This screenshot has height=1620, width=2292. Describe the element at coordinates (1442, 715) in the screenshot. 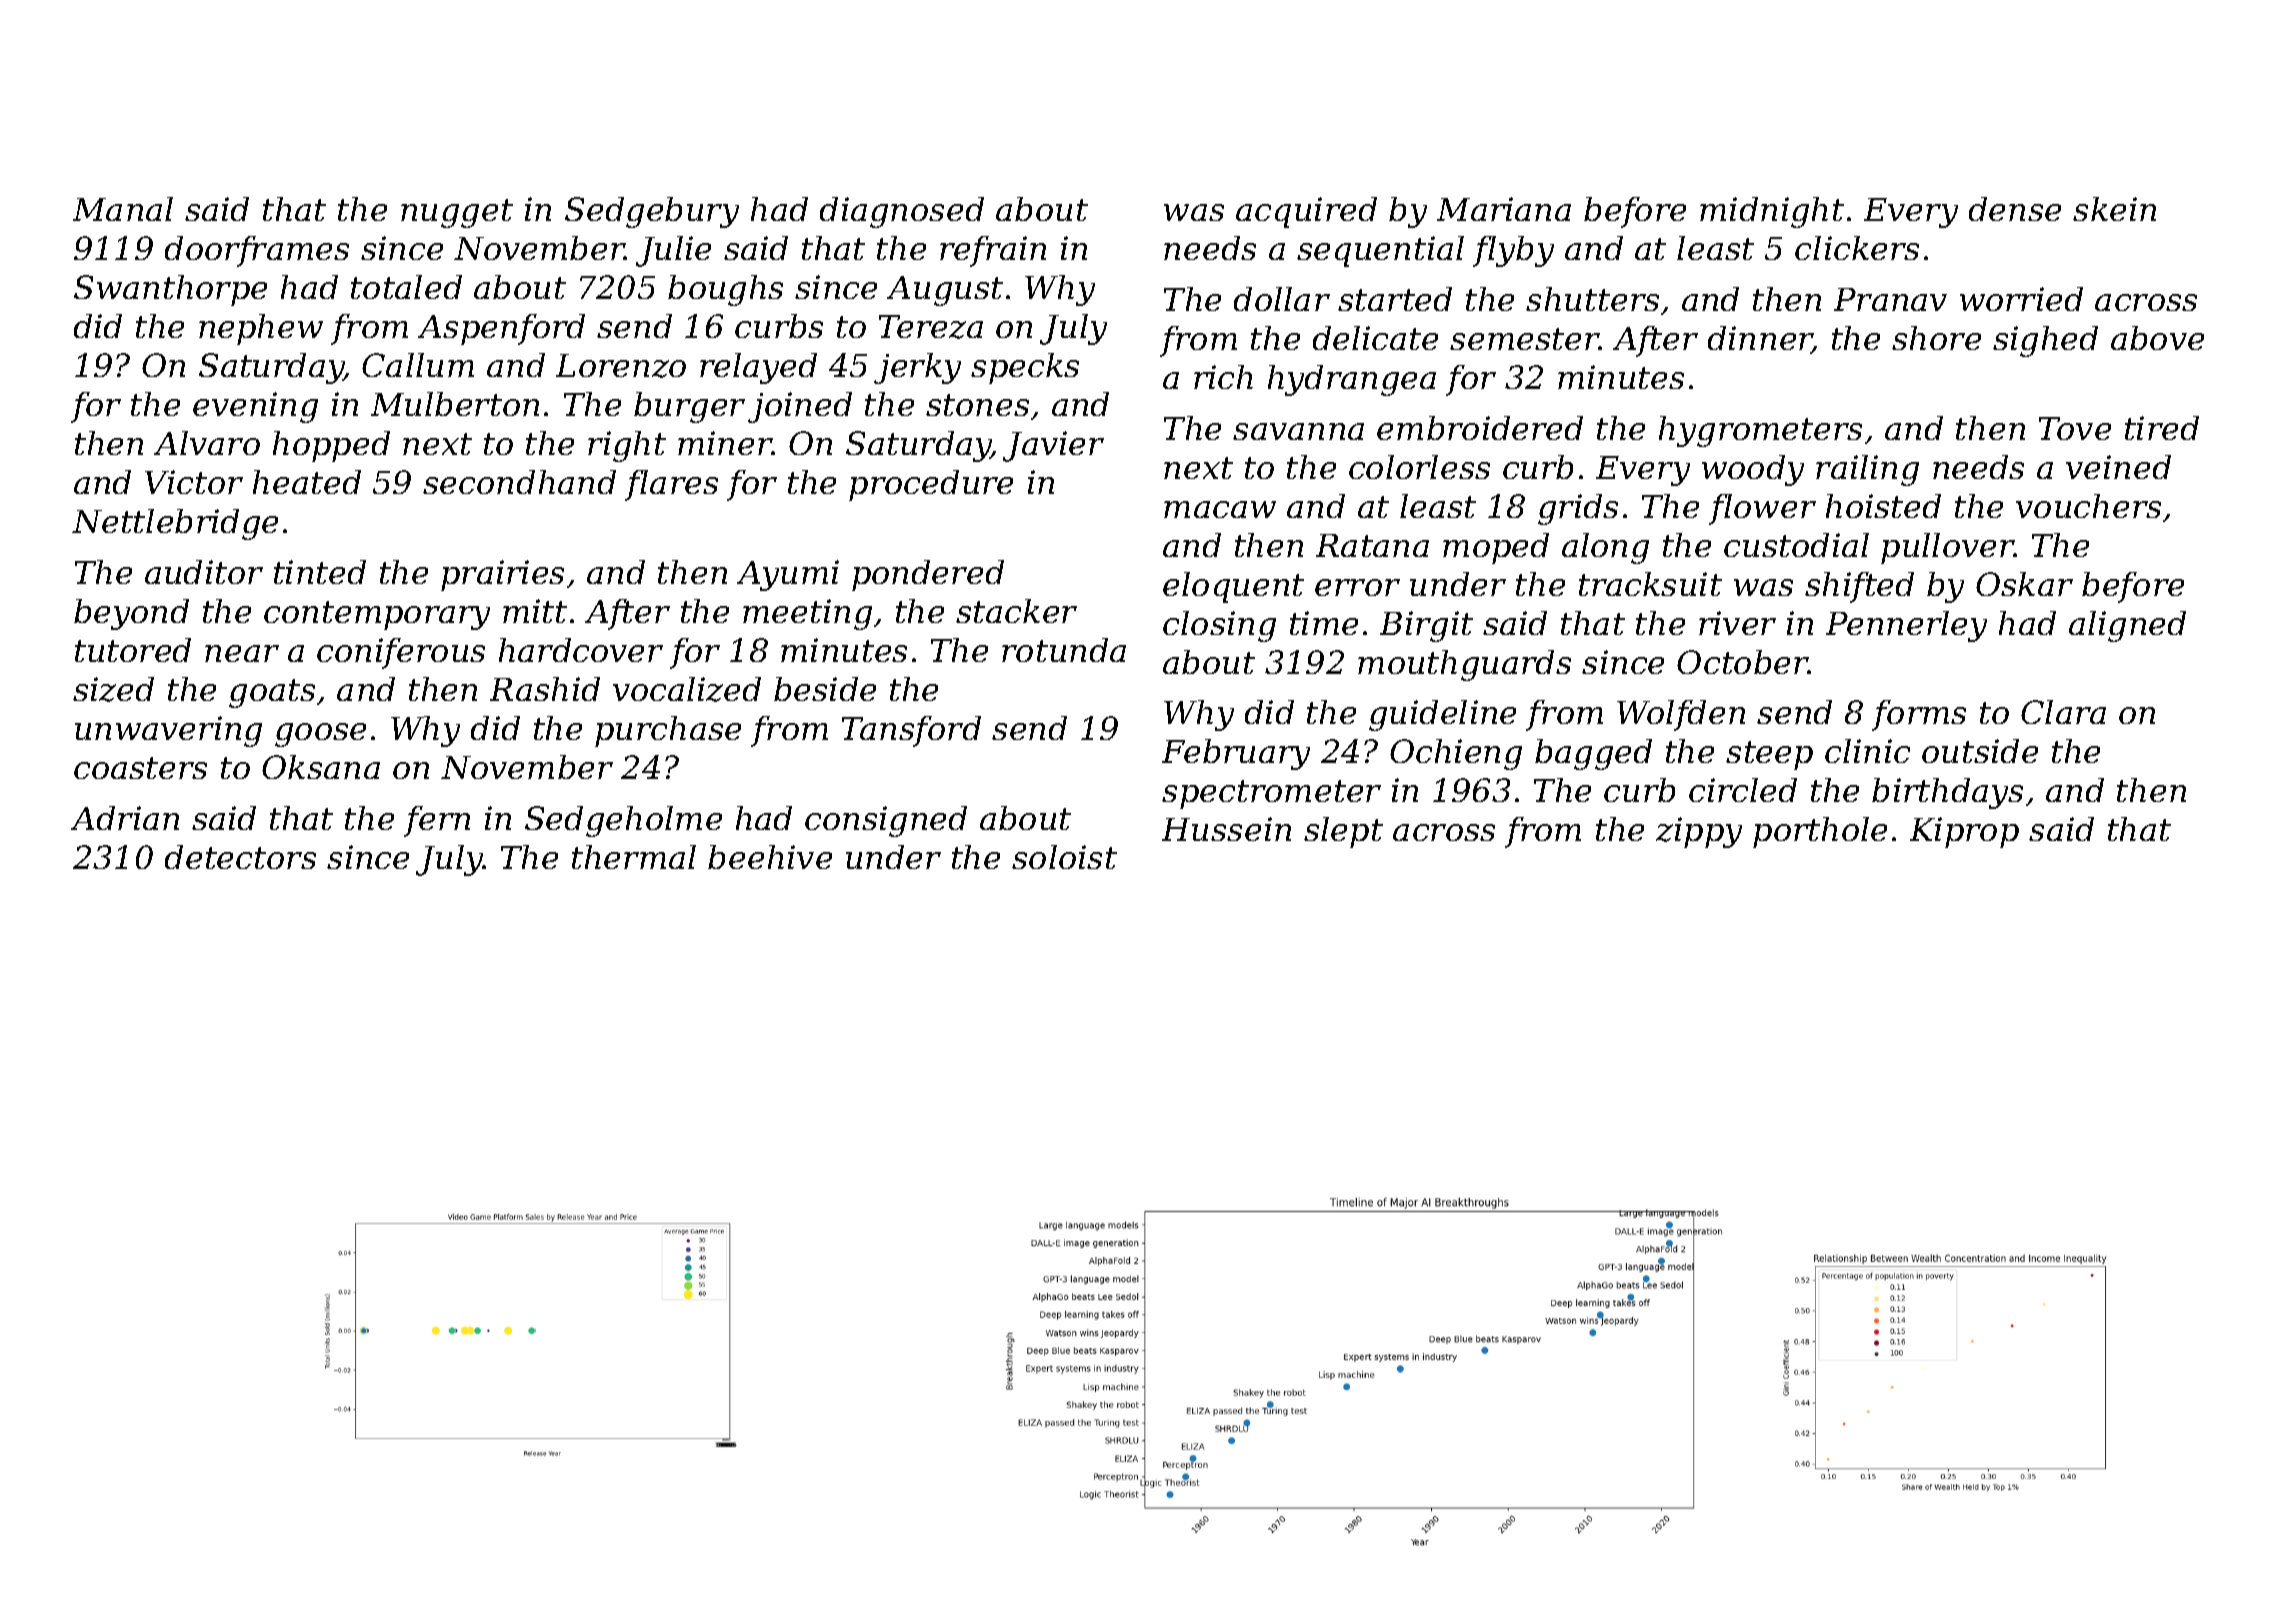

I see `guideline` at that location.
